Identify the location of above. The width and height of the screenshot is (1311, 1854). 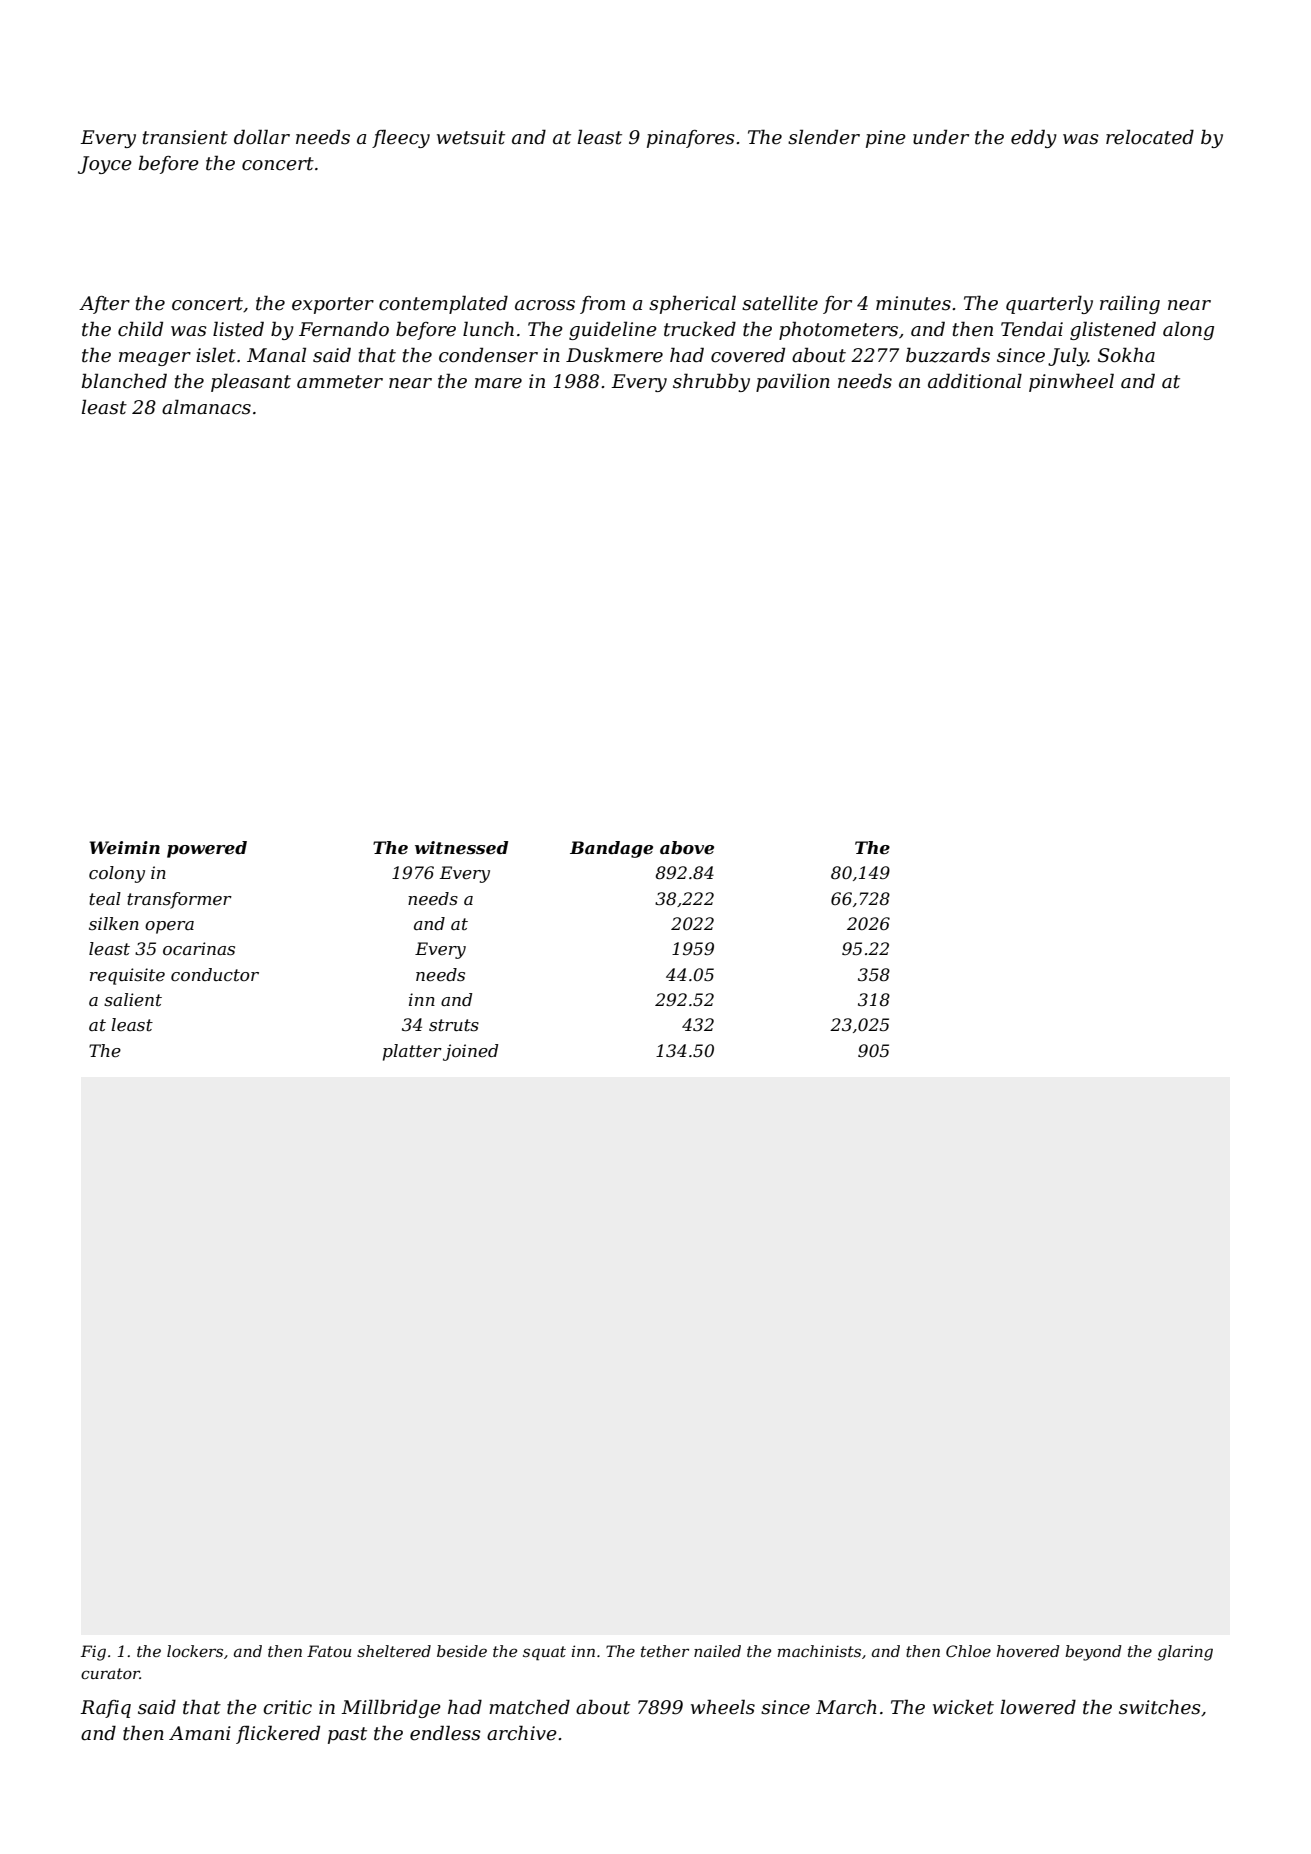
(687, 847).
